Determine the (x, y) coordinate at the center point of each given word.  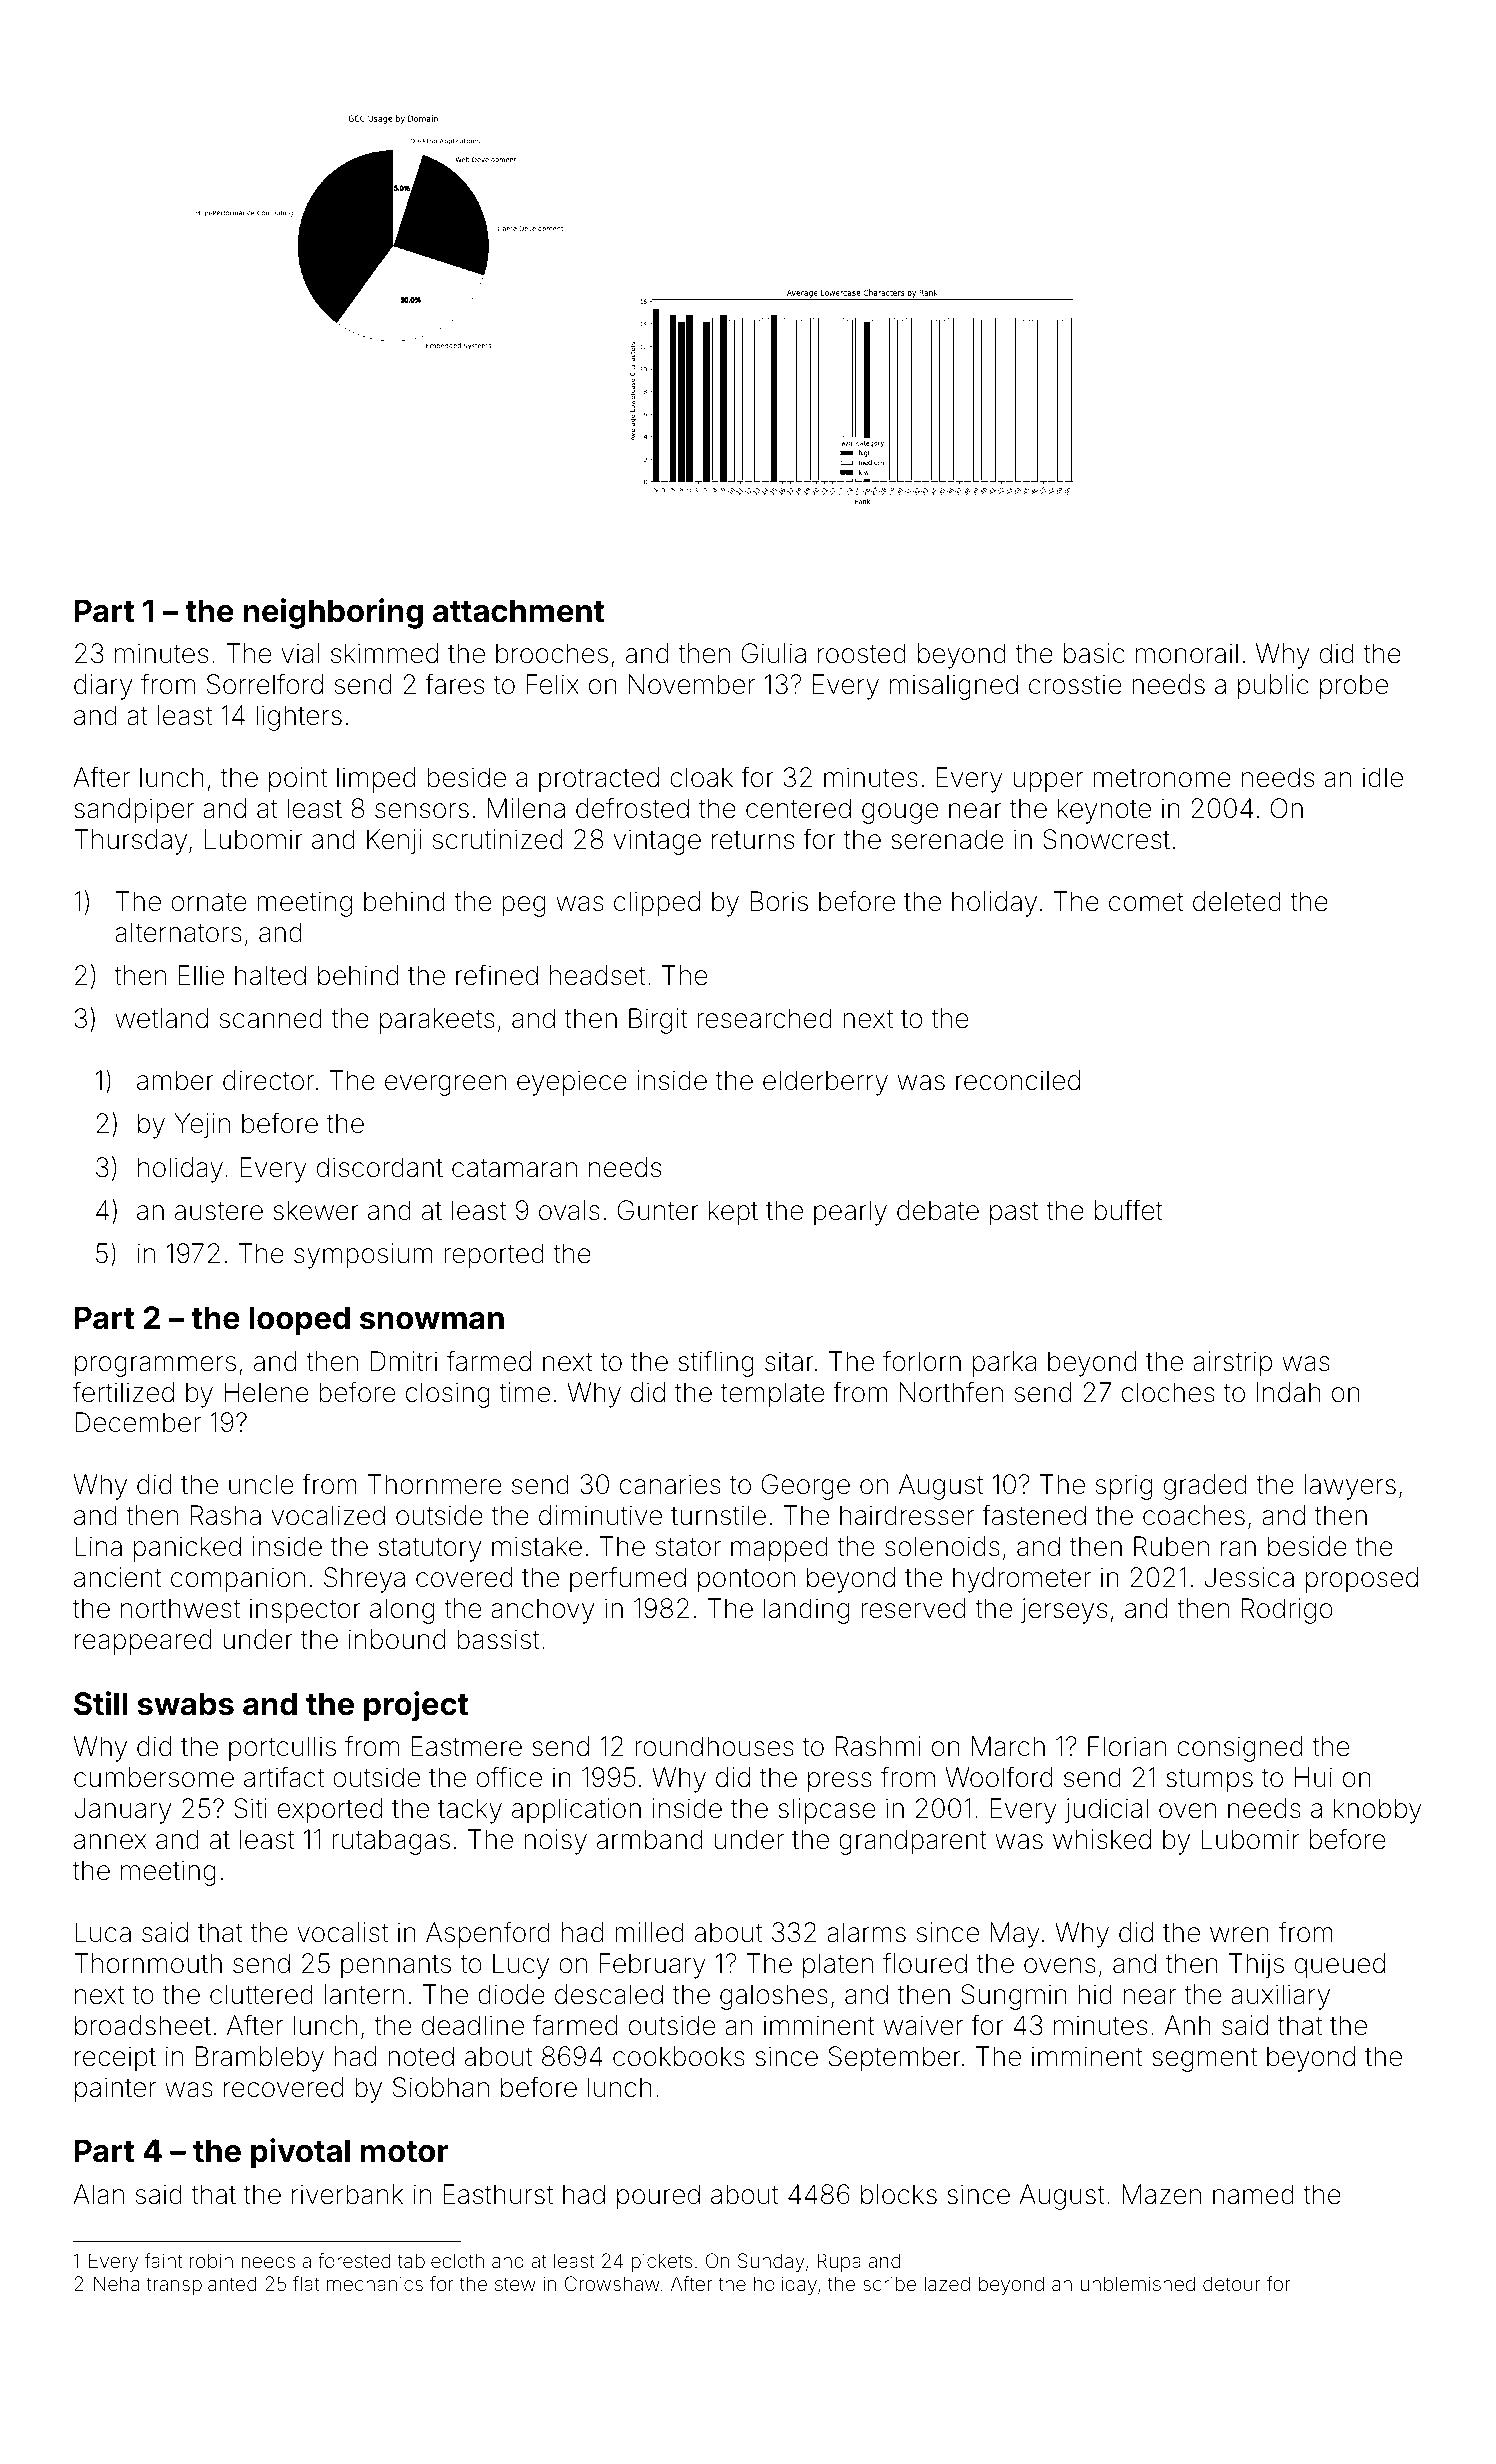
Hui (1313, 1777)
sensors (422, 811)
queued (1340, 1966)
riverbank (347, 2194)
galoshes (774, 1997)
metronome (1162, 778)
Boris (779, 901)
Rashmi (878, 1746)
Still (101, 1703)
